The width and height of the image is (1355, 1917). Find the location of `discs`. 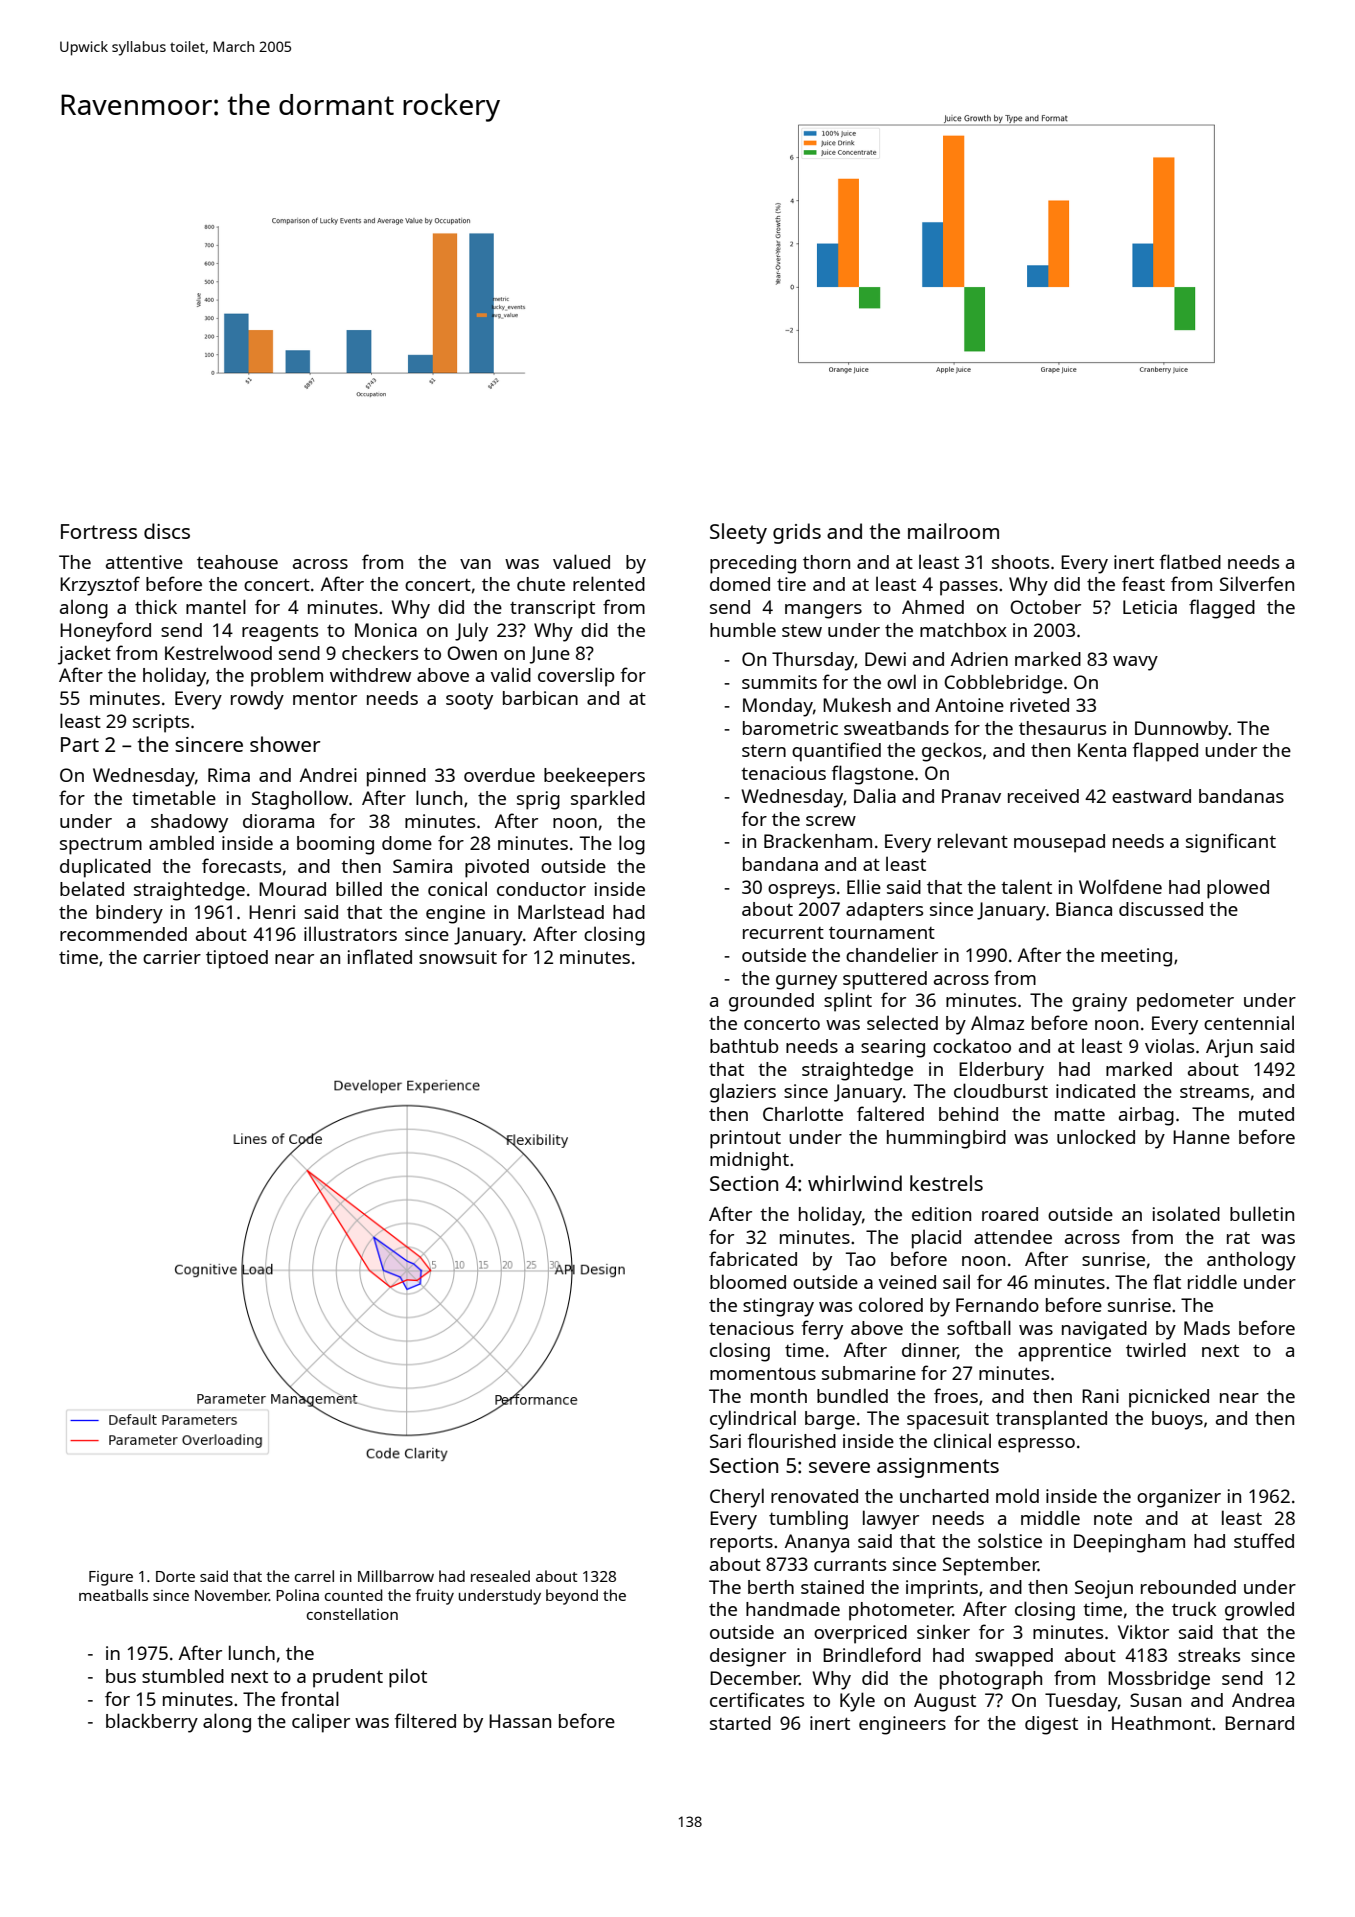

discs is located at coordinates (167, 531).
